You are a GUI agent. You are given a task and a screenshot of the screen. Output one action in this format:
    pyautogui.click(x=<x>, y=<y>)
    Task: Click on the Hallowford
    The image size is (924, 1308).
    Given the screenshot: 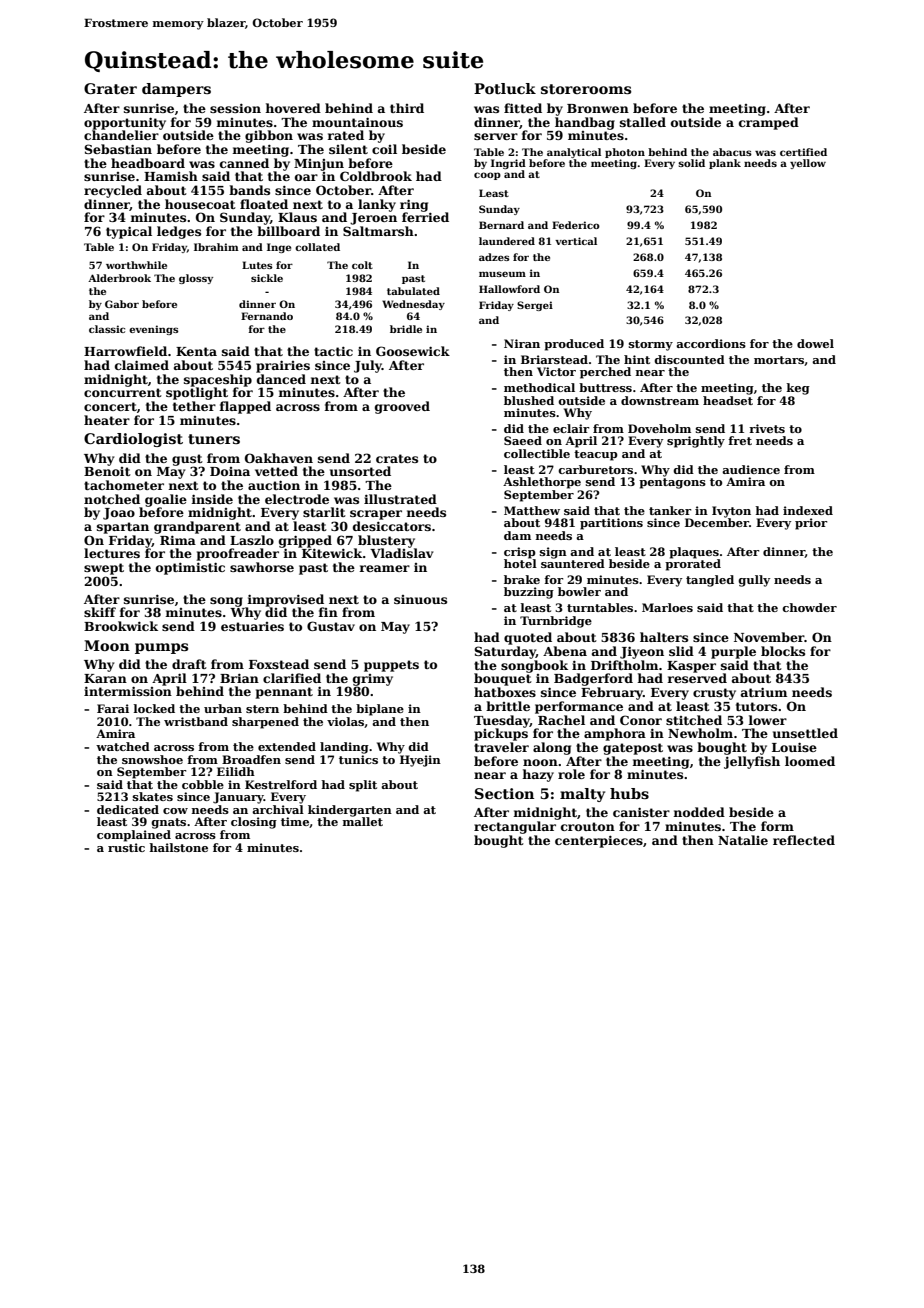 What is the action you would take?
    pyautogui.click(x=509, y=289)
